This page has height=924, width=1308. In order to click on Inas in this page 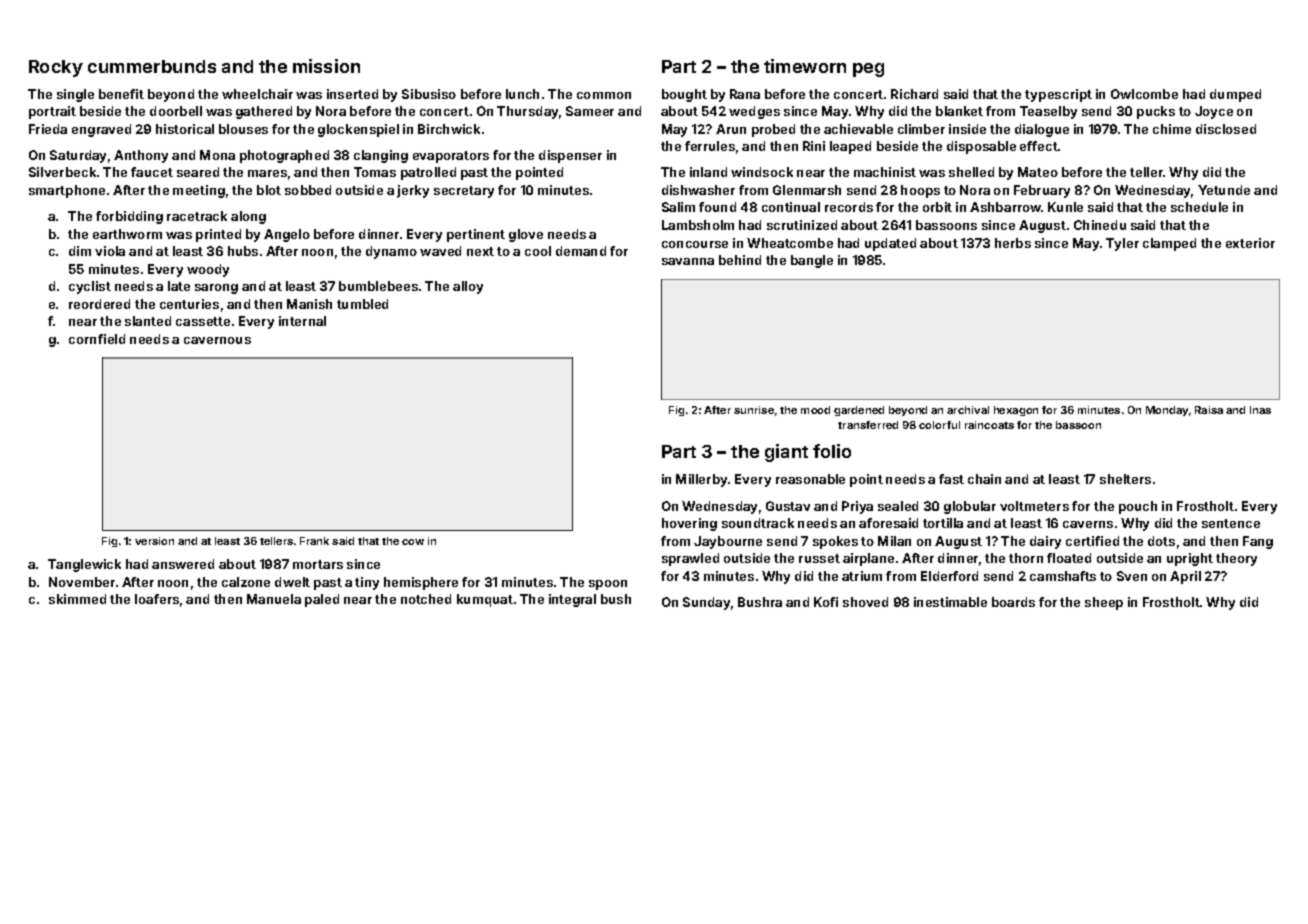, I will do `click(1260, 410)`.
